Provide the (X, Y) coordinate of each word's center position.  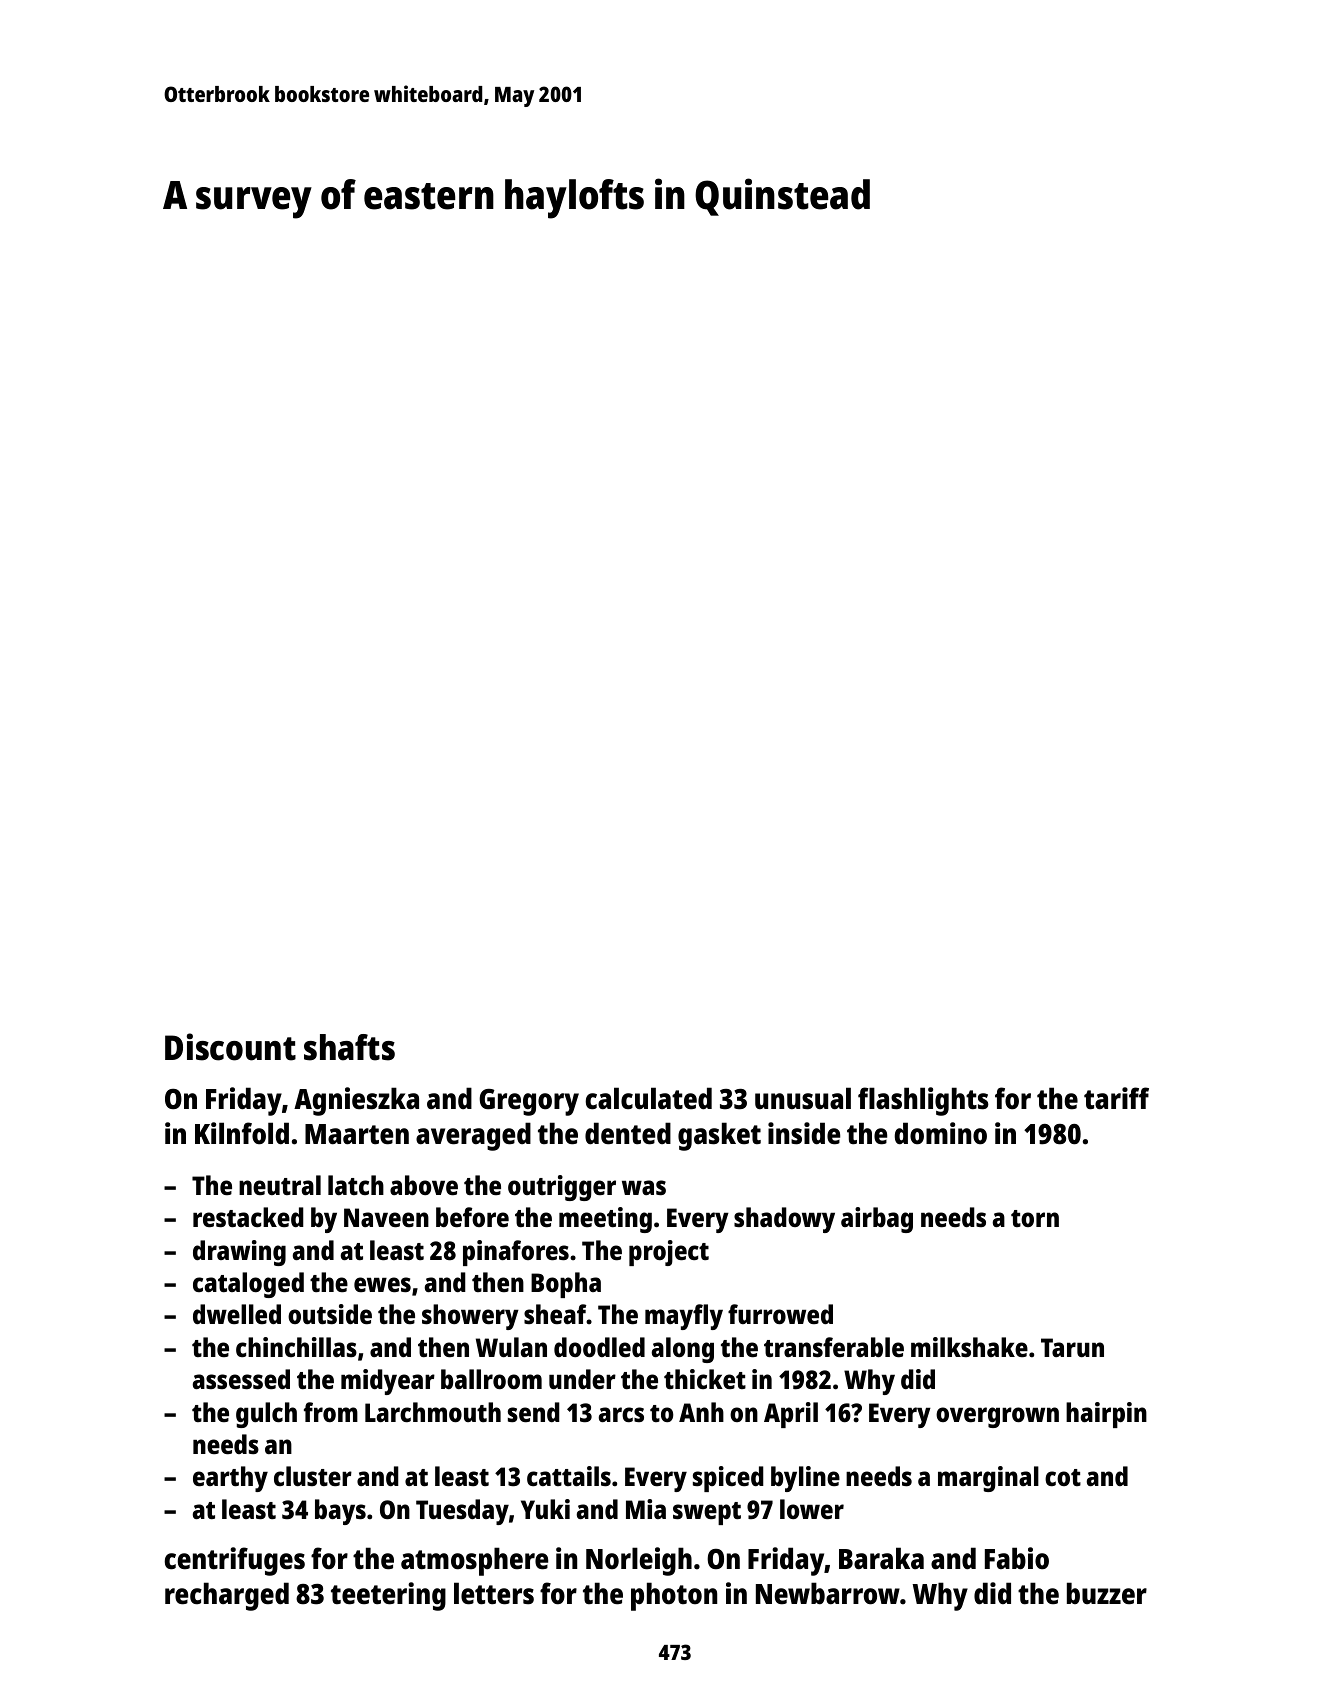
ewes (382, 1285)
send (534, 1412)
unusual (803, 1098)
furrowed (780, 1314)
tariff (1116, 1098)
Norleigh (639, 1561)
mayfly (684, 1317)
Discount (230, 1047)
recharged (227, 1596)
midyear (388, 1382)
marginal (988, 1479)
